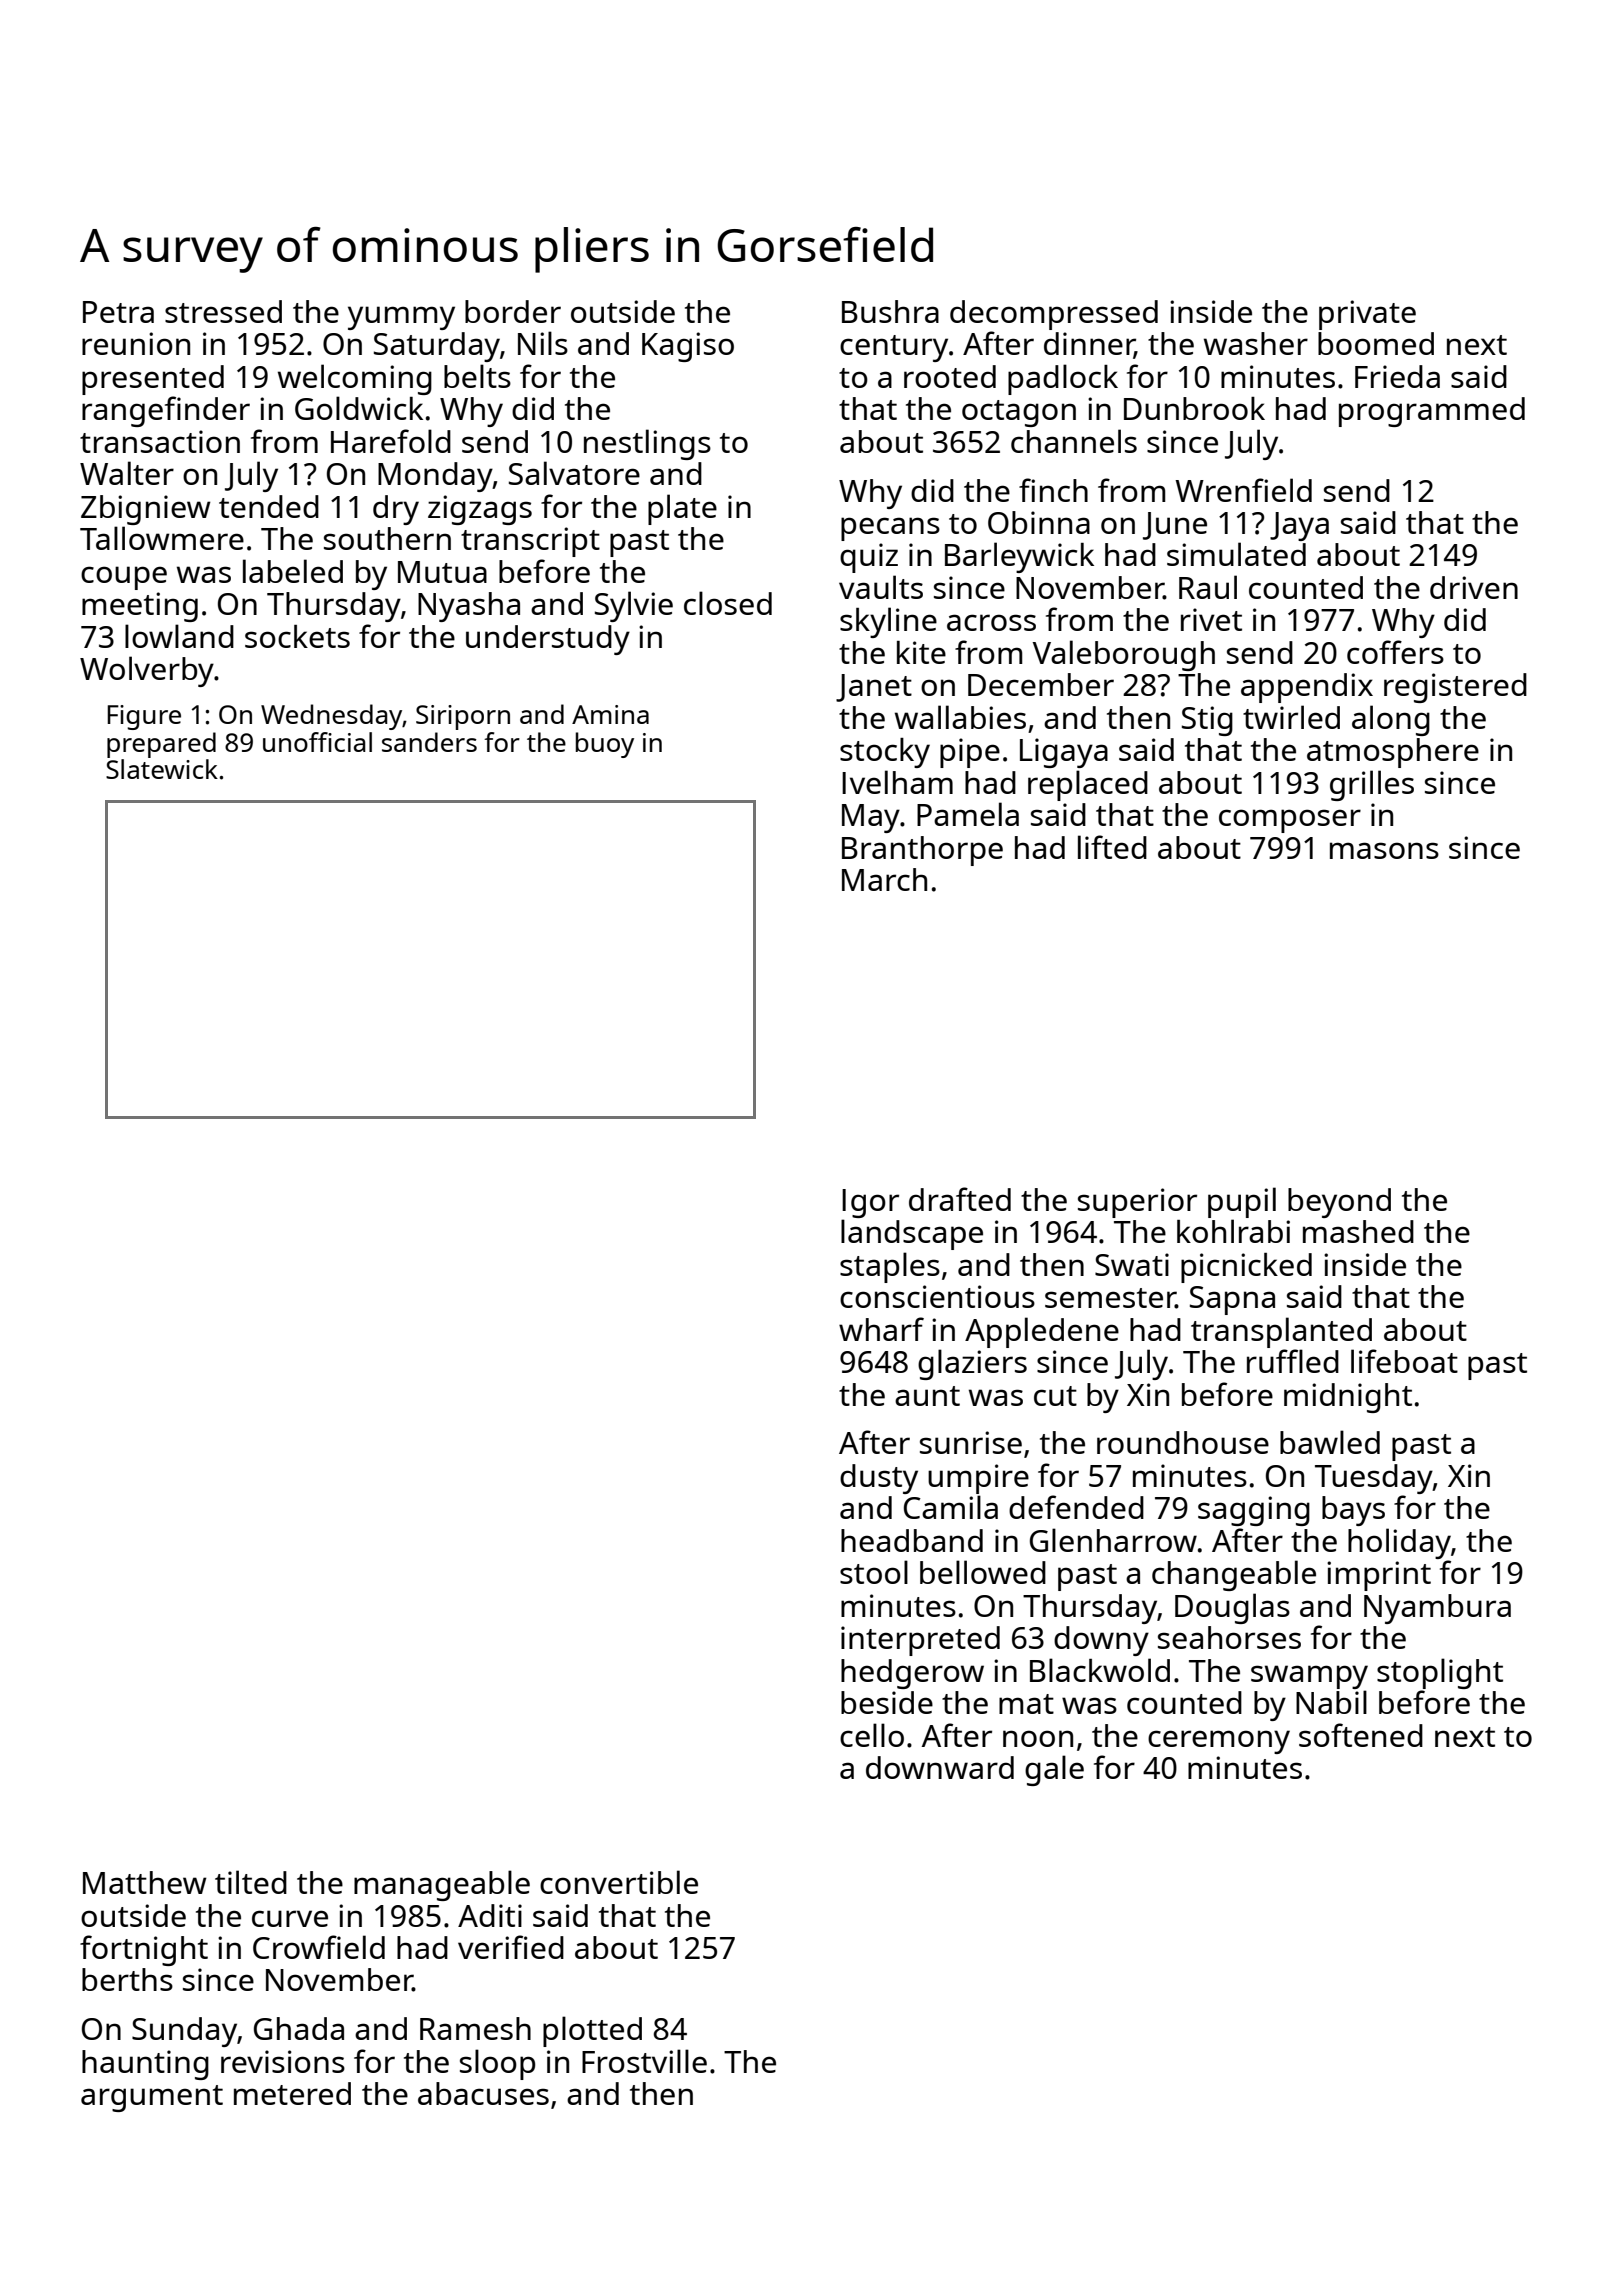 The height and width of the screenshot is (2292, 1620). I want to click on softened, so click(1361, 1735).
